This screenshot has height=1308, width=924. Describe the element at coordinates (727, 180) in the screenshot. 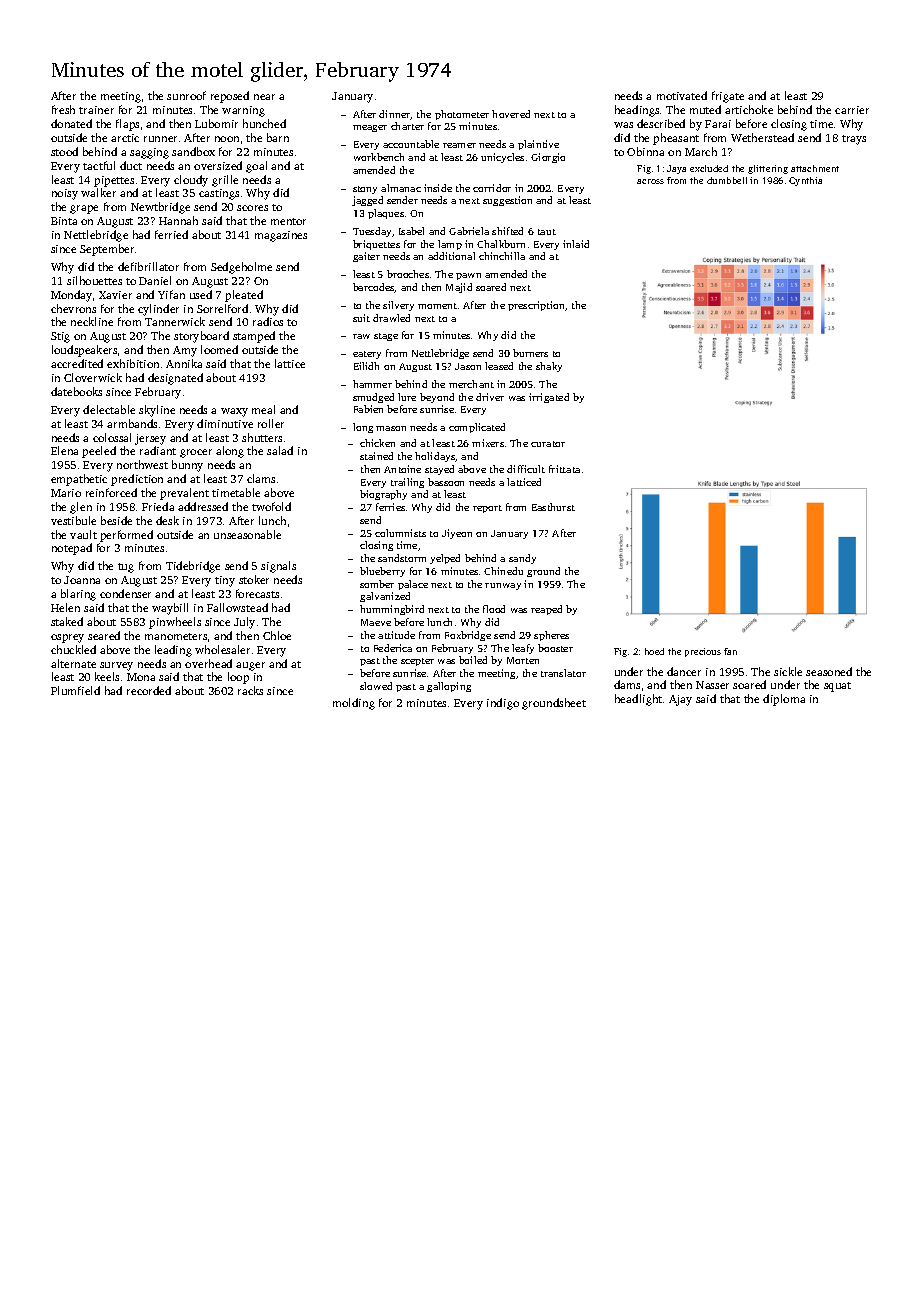

I see `dumbbell` at that location.
